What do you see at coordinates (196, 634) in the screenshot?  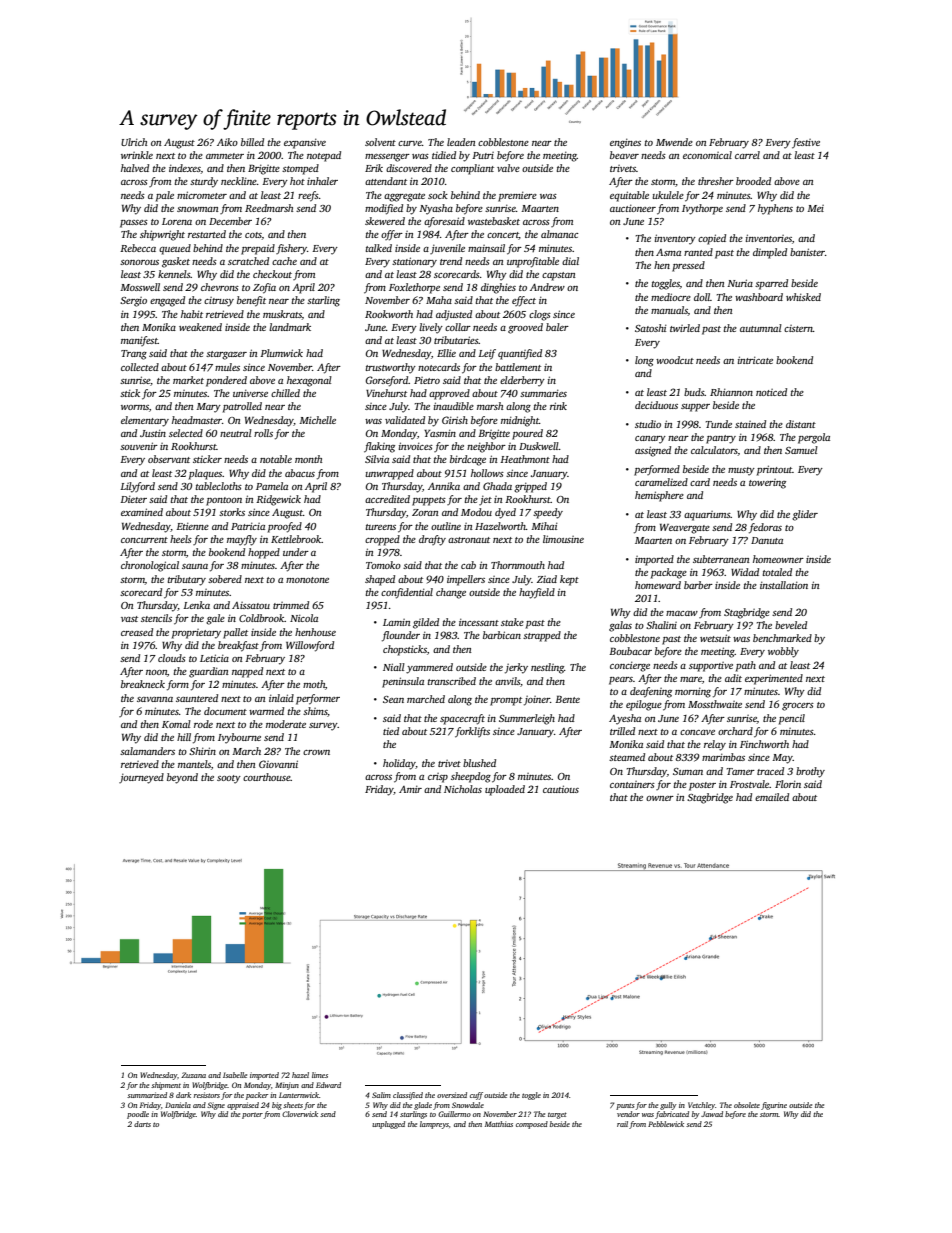 I see `proprietary` at bounding box center [196, 634].
